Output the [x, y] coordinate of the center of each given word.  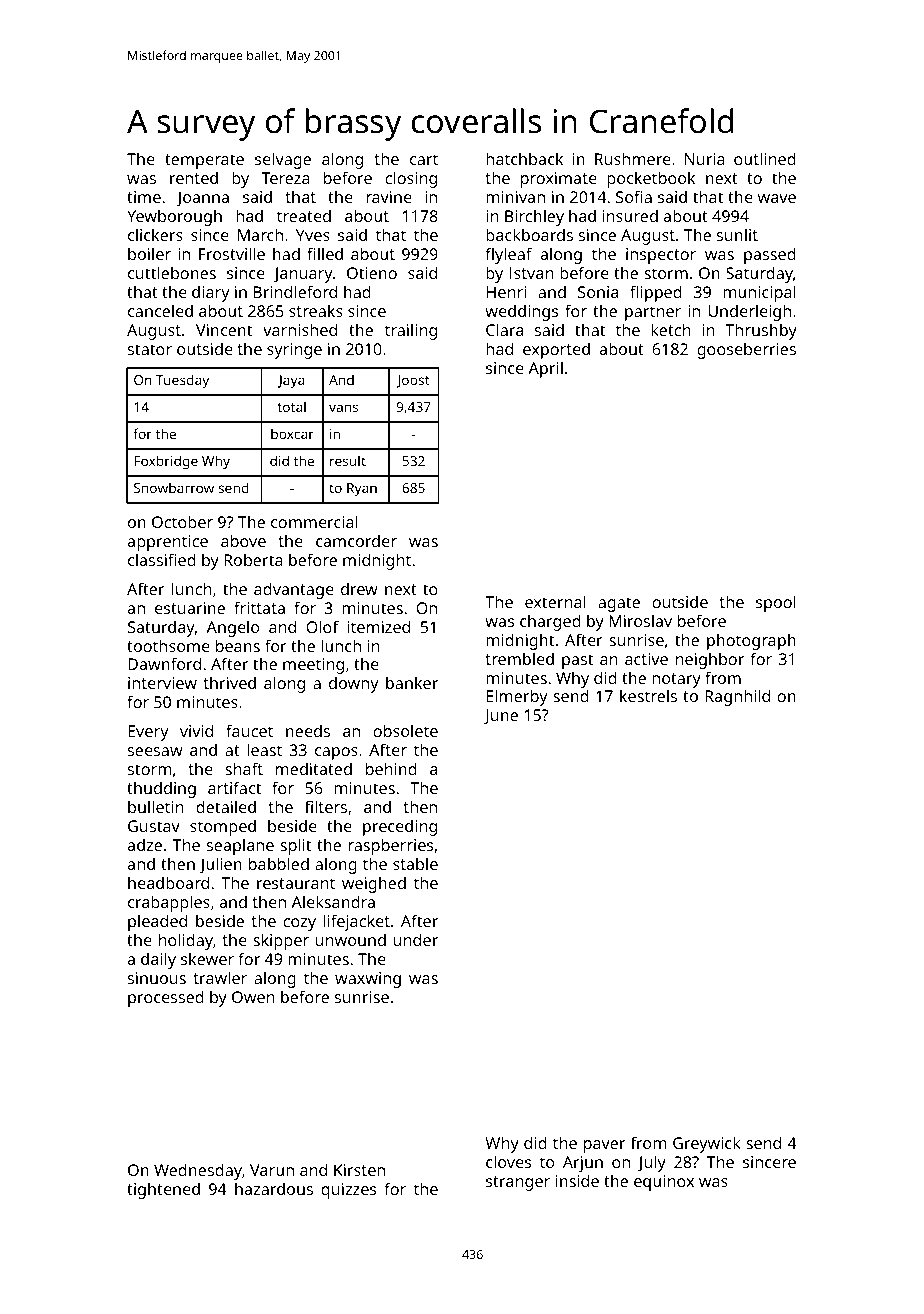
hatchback [524, 158]
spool [776, 603]
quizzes [348, 1191]
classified [162, 559]
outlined [765, 158]
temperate [204, 161]
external [555, 601]
